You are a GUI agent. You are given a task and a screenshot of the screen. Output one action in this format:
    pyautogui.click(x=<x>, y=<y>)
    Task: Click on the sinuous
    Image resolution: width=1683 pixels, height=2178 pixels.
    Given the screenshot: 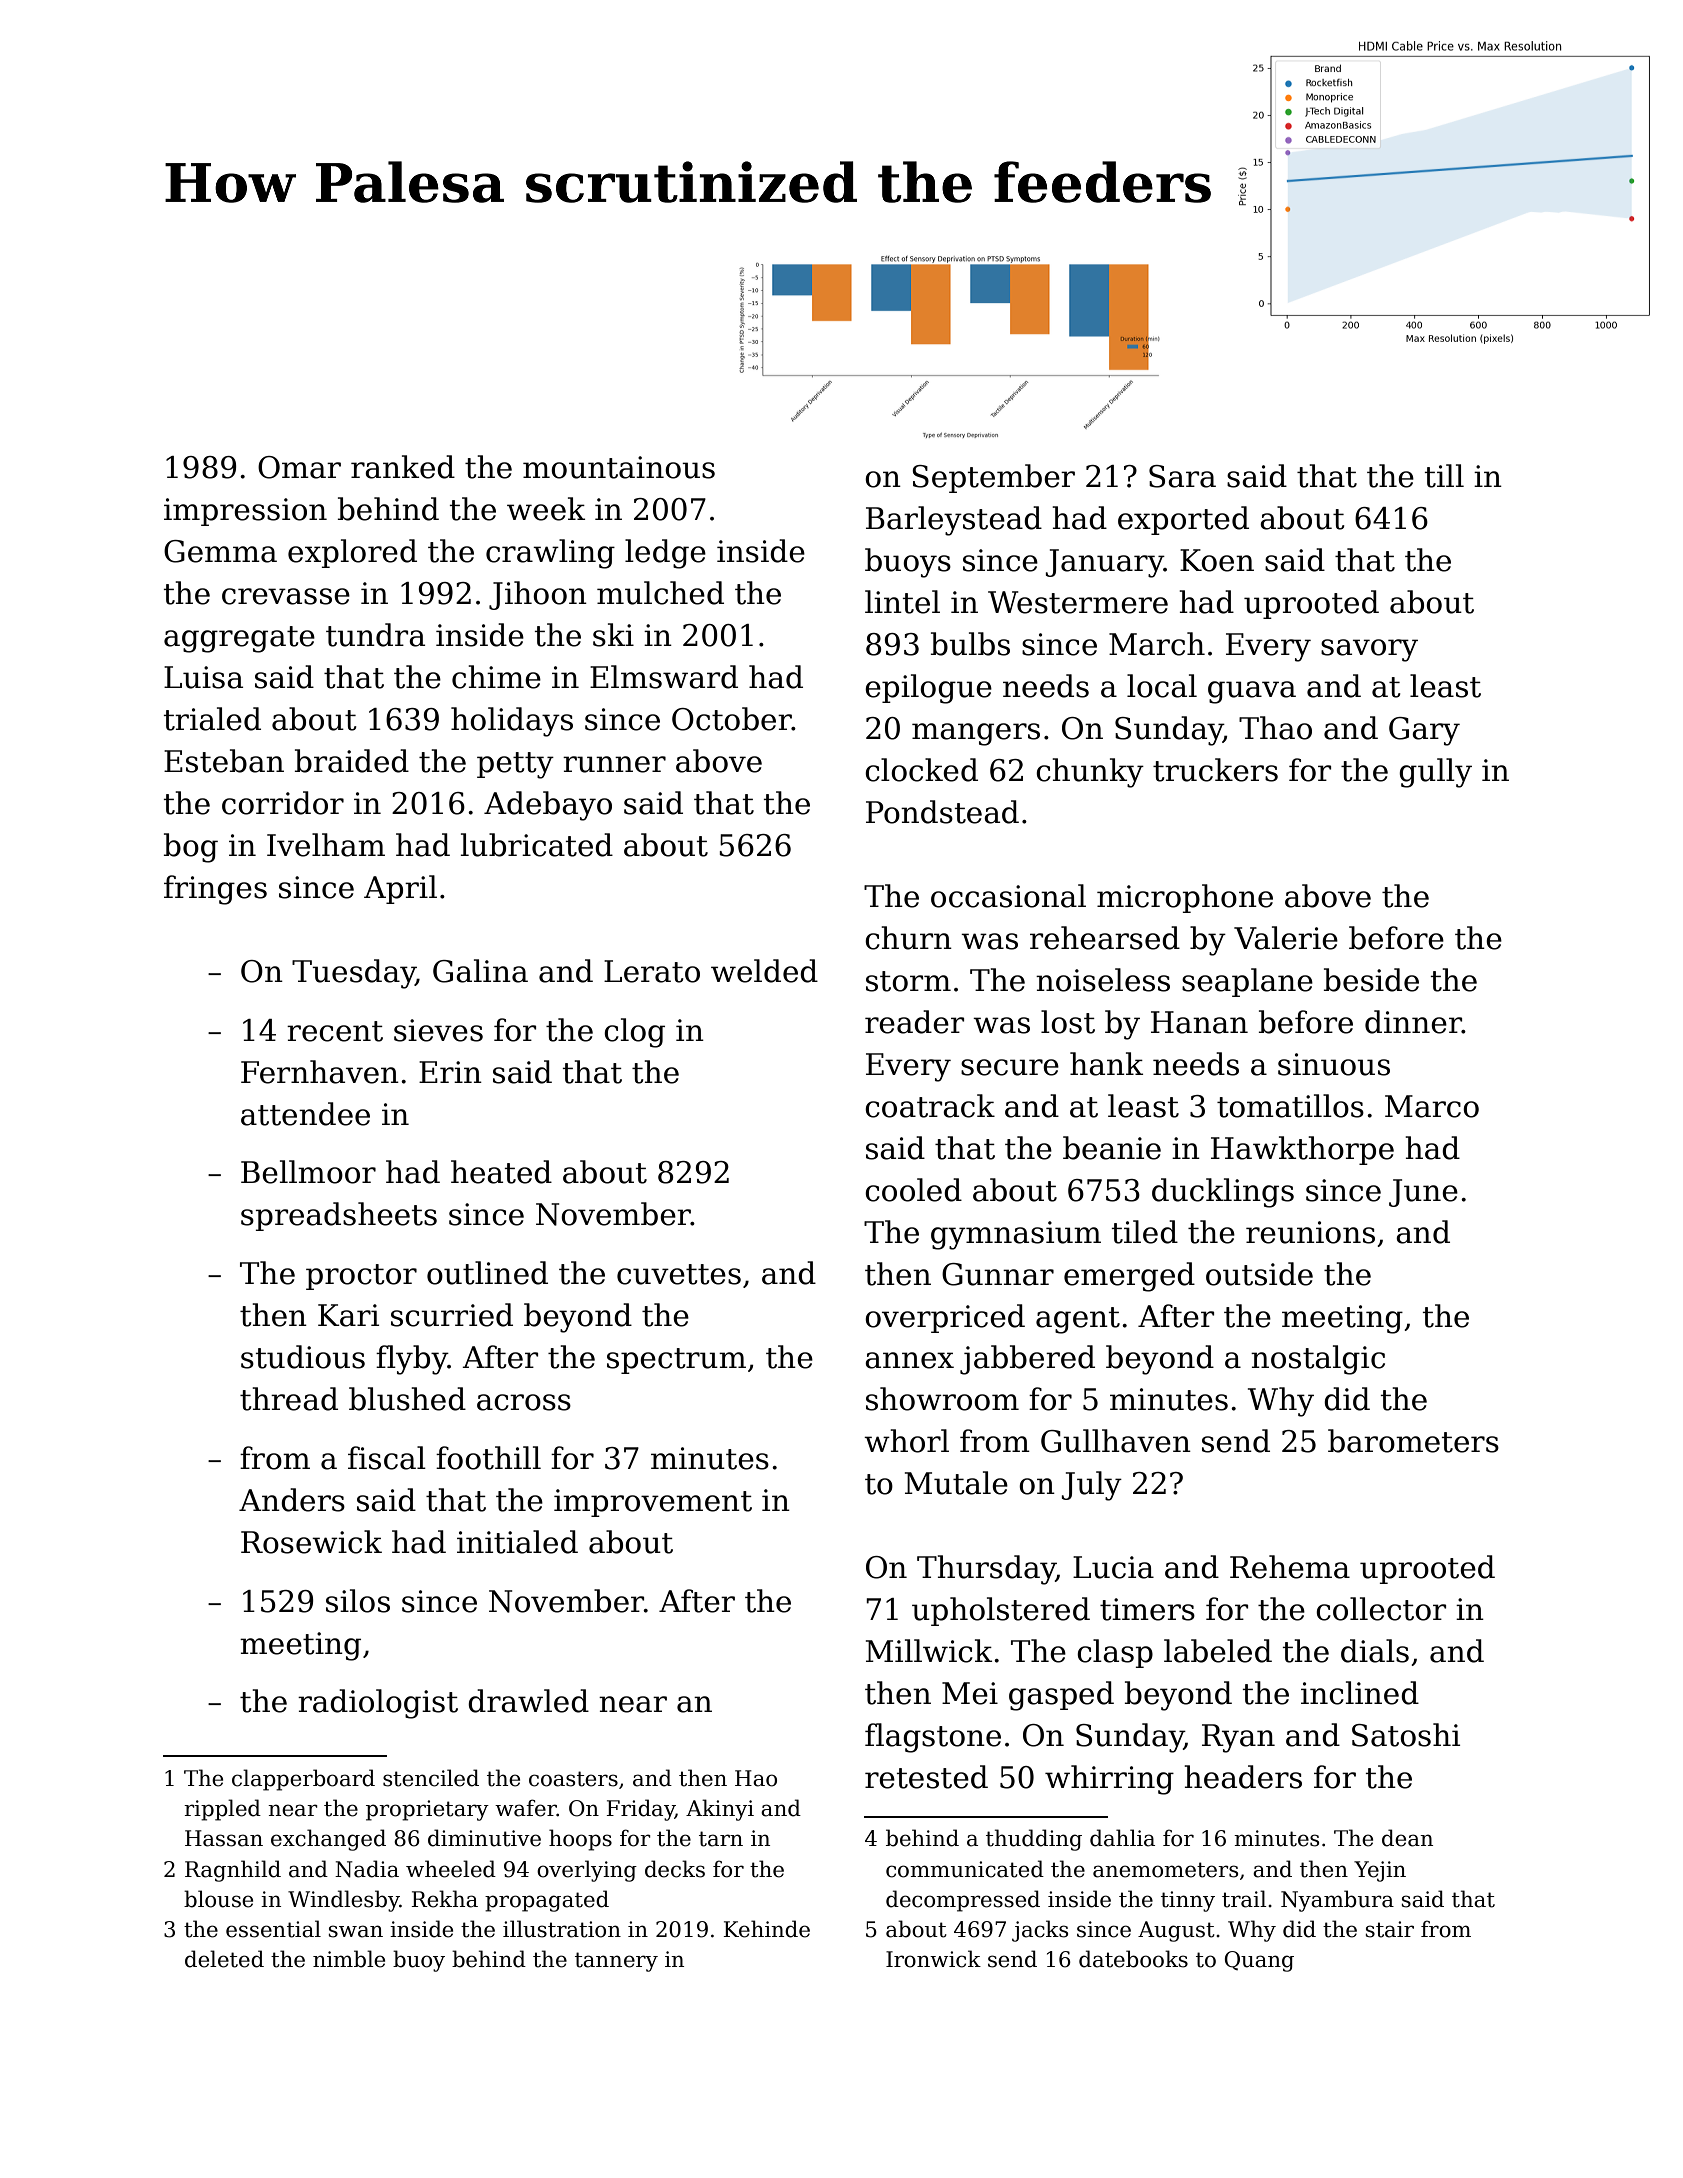 What is the action you would take?
    pyautogui.click(x=1334, y=1064)
